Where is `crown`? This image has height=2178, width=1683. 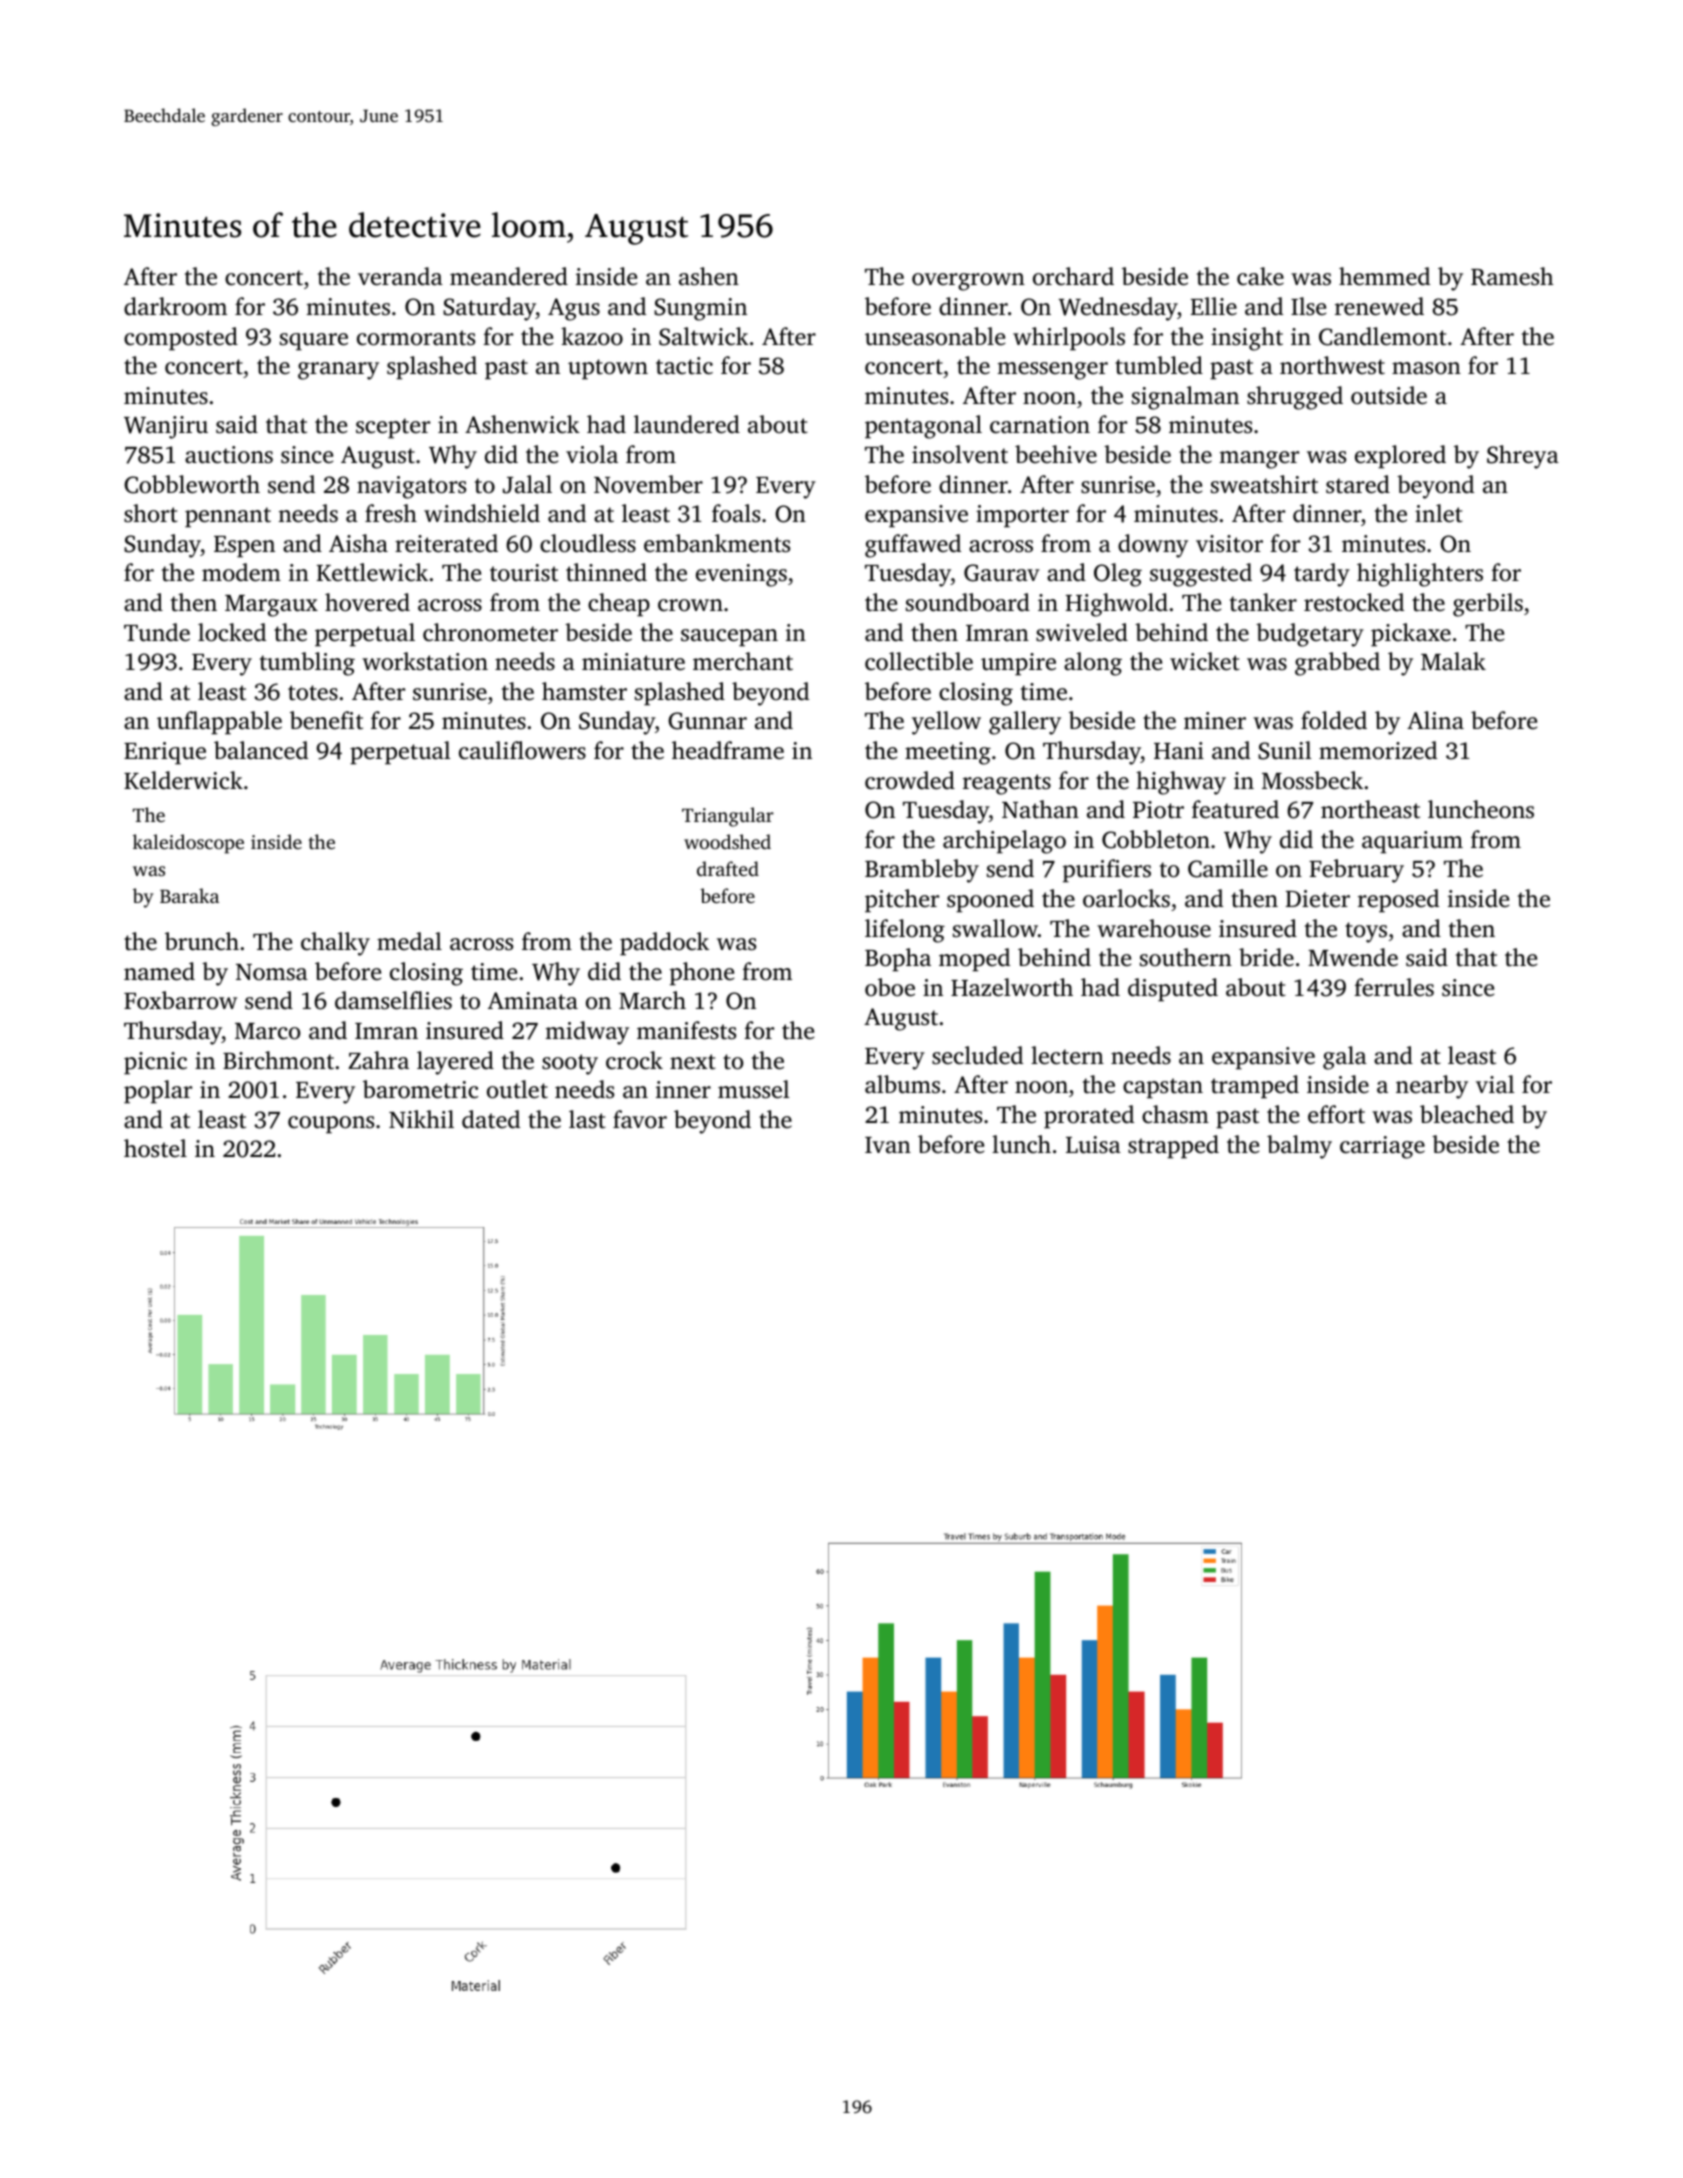
crown is located at coordinates (690, 605).
